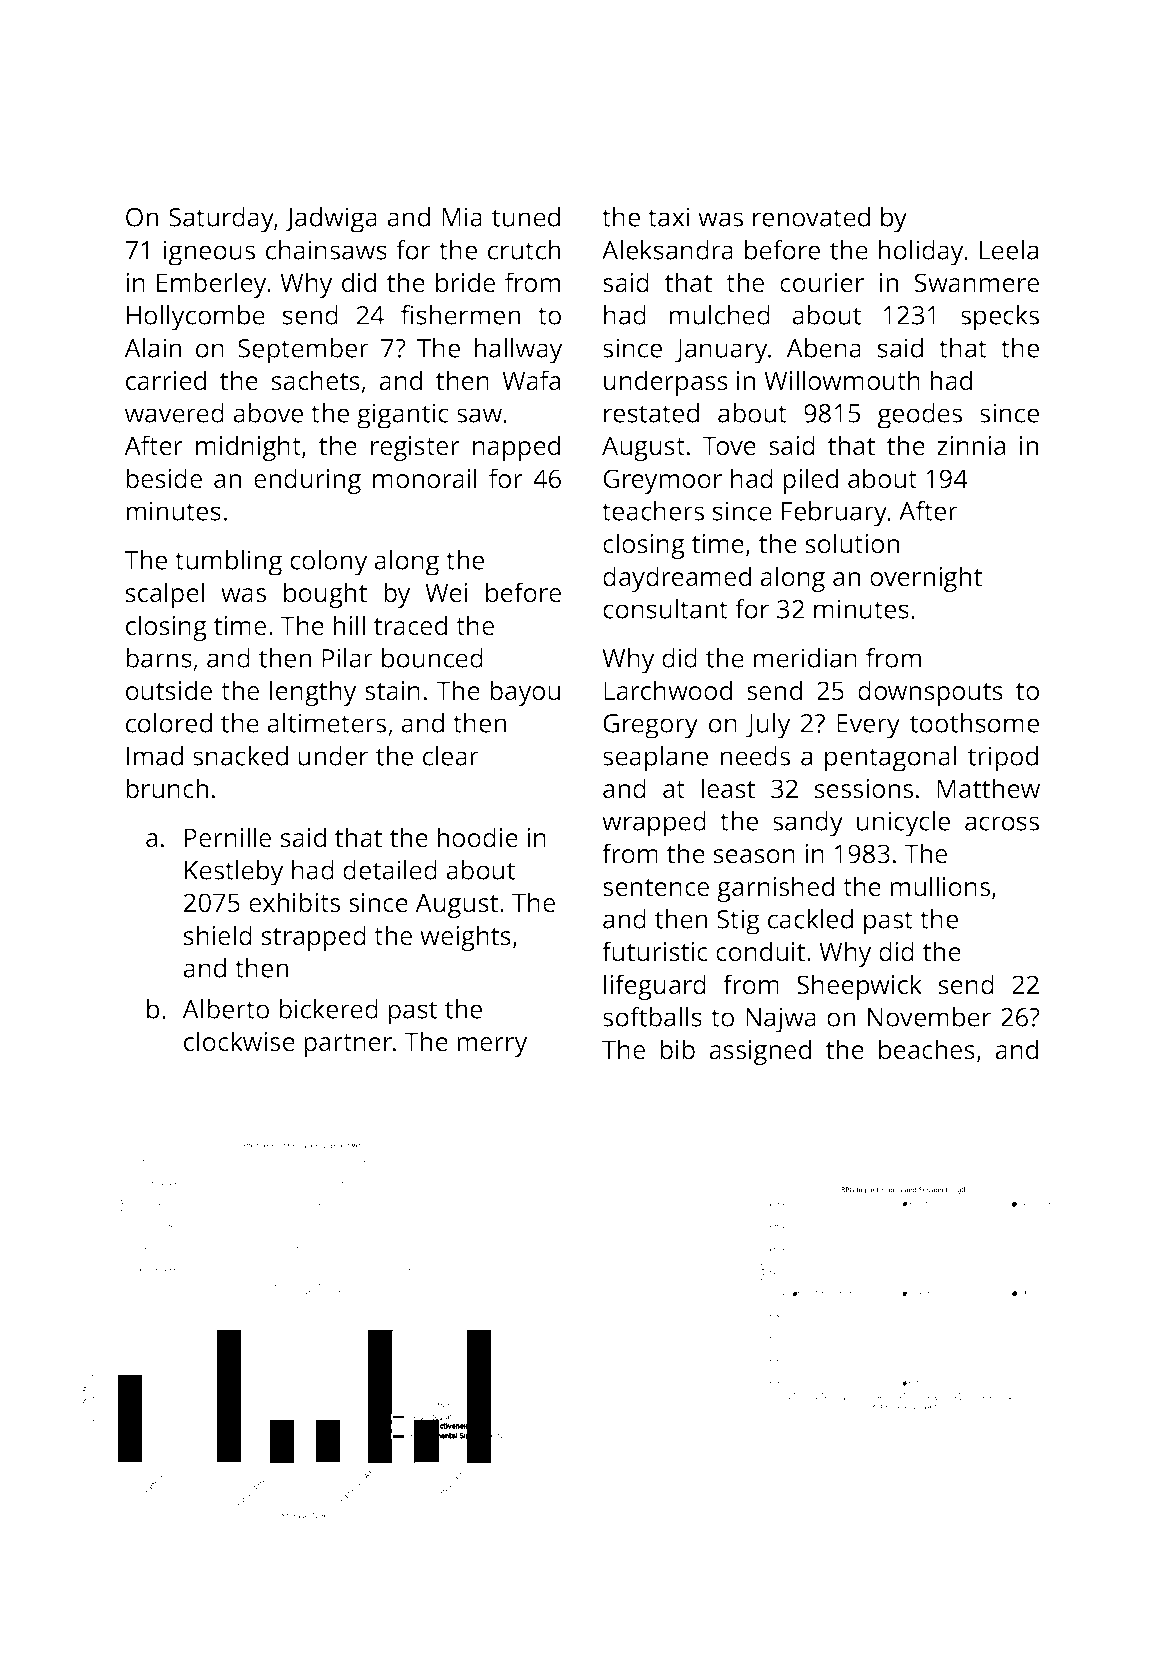 This screenshot has width=1165, height=1654. What do you see at coordinates (654, 824) in the screenshot?
I see `wrapped` at bounding box center [654, 824].
